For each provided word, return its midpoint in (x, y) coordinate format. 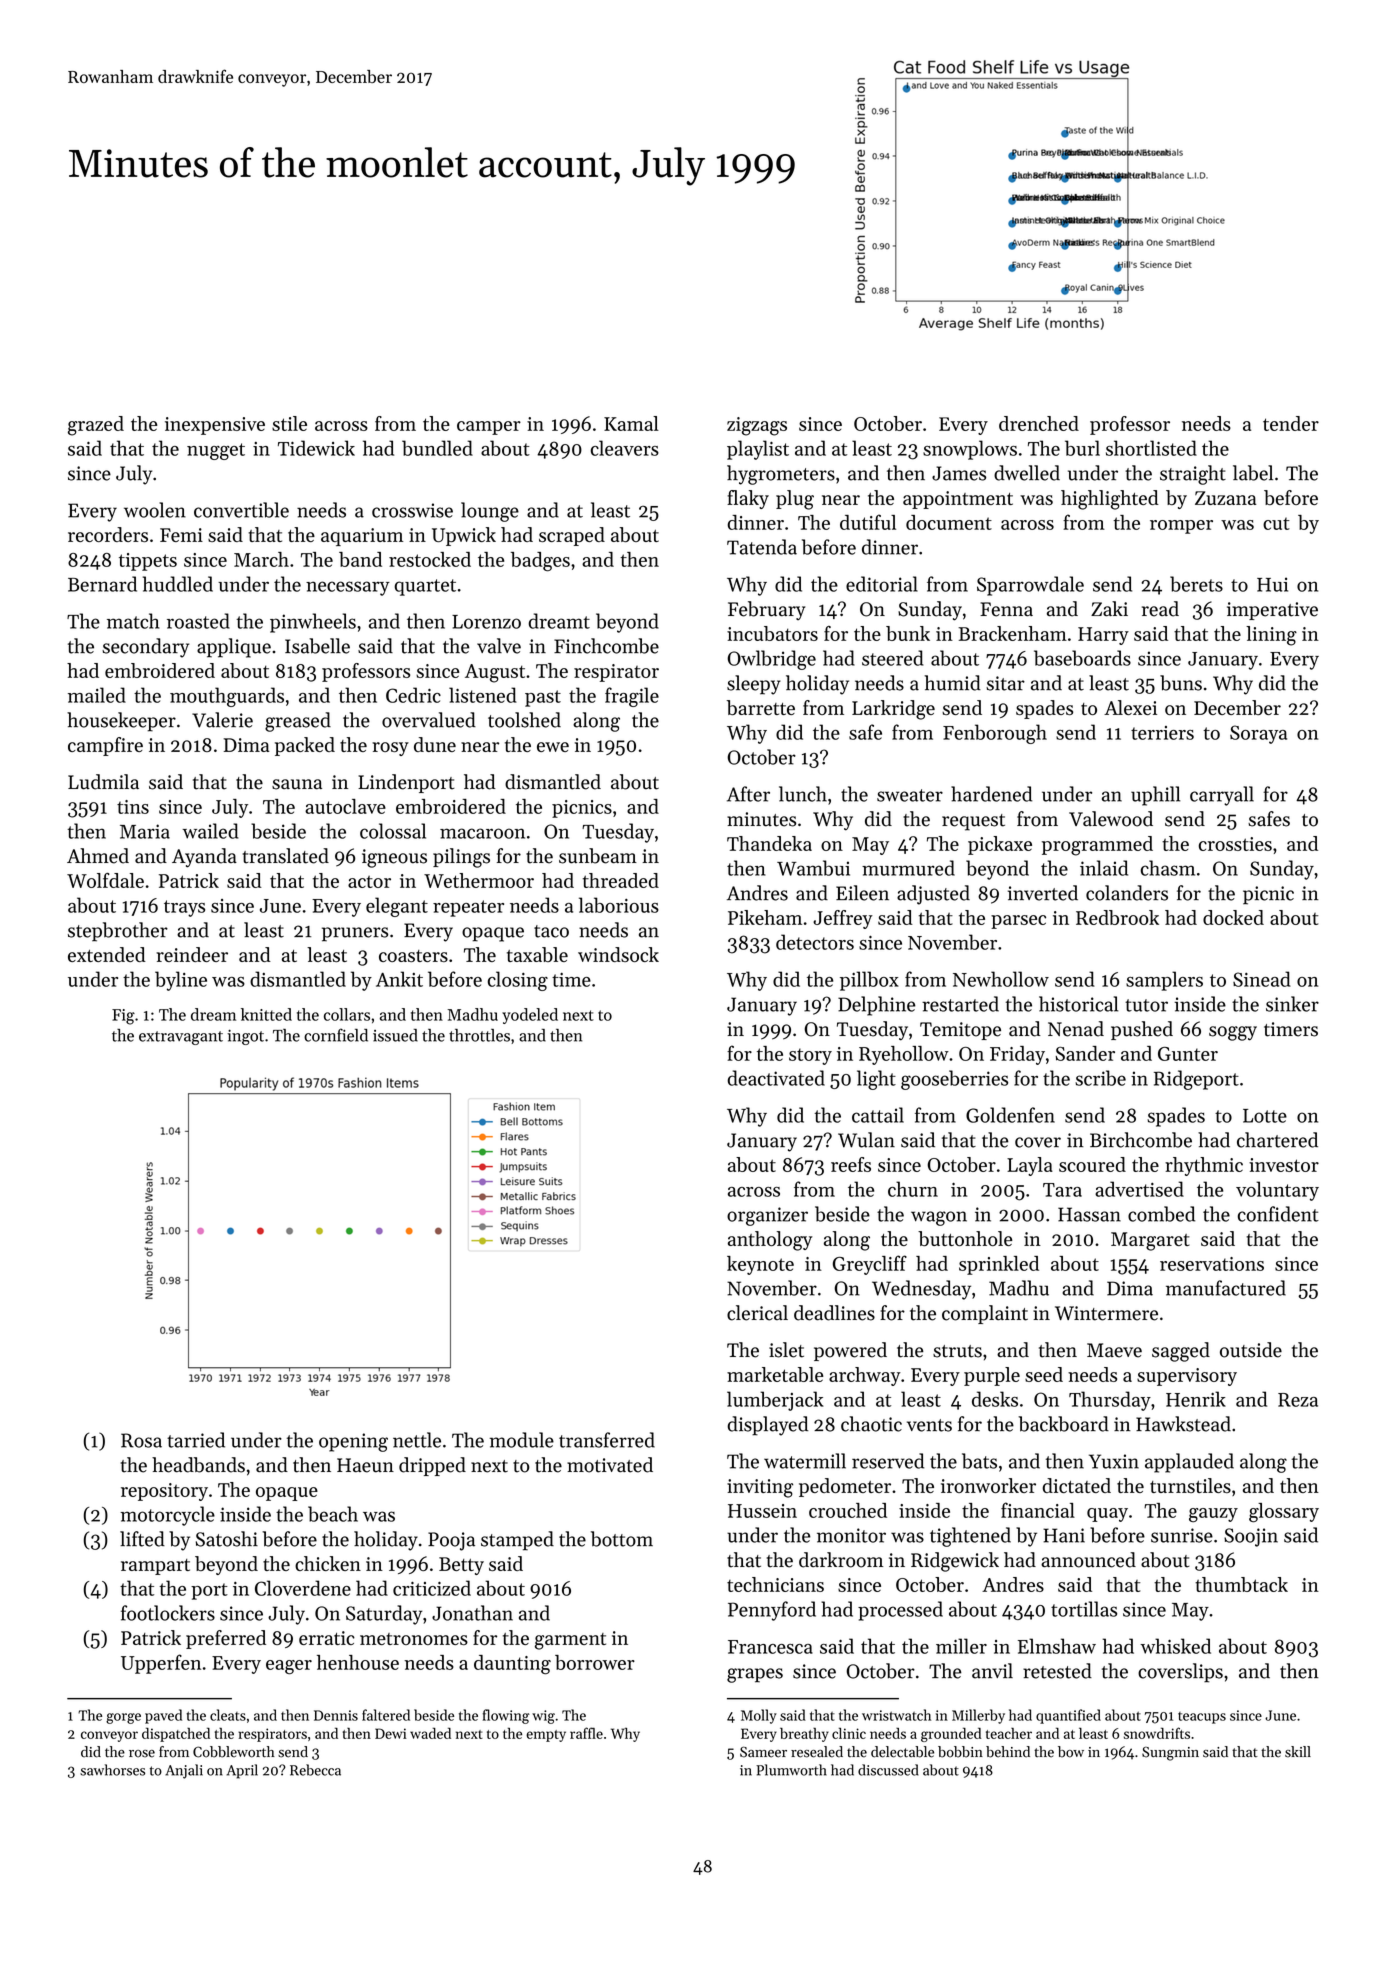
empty (546, 1736)
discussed (888, 1770)
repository (164, 1492)
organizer (767, 1216)
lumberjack (775, 1401)
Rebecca (315, 1770)
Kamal (631, 423)
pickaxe (1000, 845)
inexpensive (215, 426)
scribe (1100, 1078)
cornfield (336, 1035)
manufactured (1226, 1288)
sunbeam (598, 856)
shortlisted (1151, 448)
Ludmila (103, 782)
